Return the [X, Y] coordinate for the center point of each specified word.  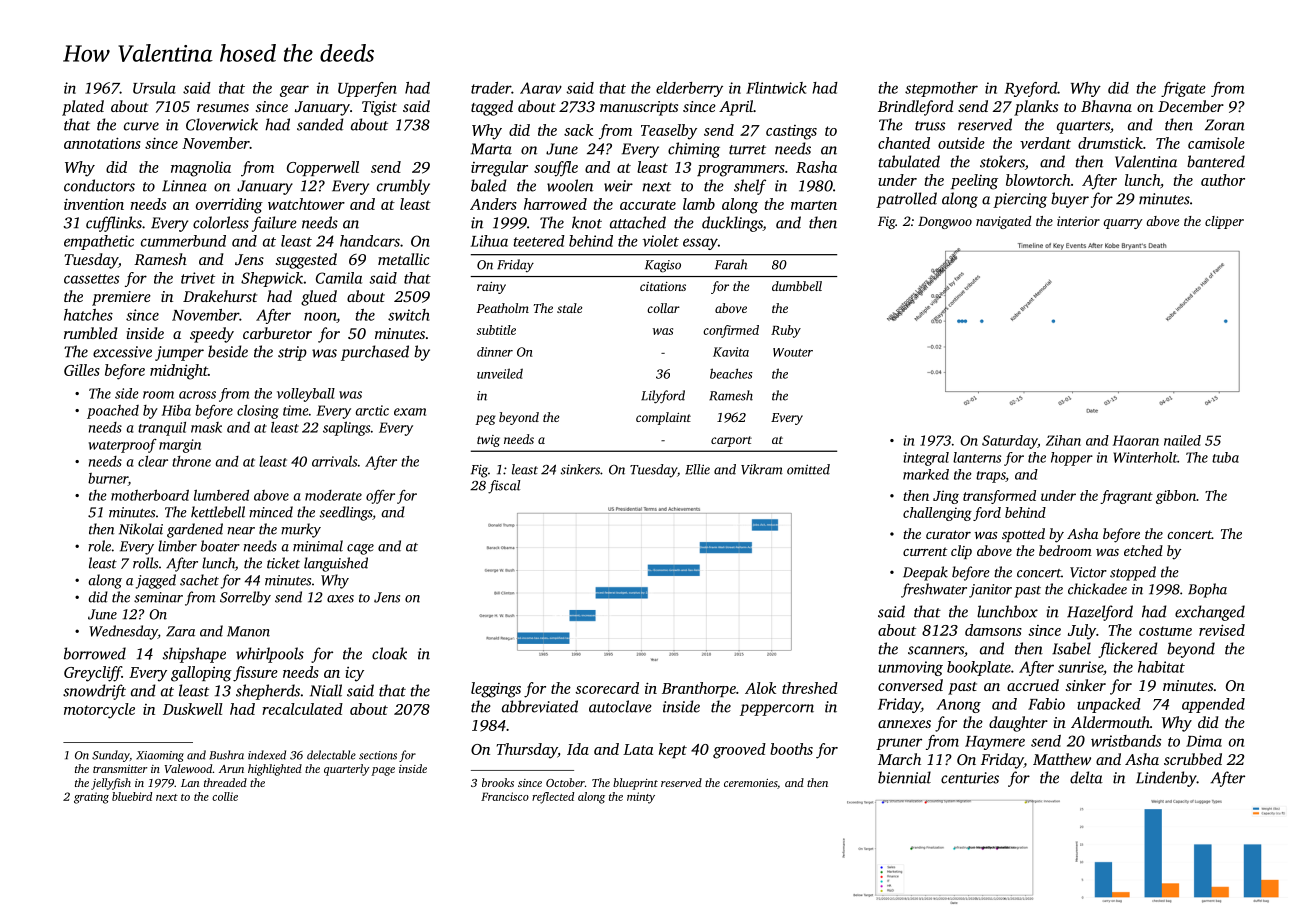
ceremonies [750, 783]
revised [1222, 630]
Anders [493, 204]
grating [91, 798]
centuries [970, 778]
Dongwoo [945, 222]
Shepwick [272, 279]
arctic [372, 410]
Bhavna [1106, 106]
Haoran [1136, 440]
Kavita [731, 352]
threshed [810, 688]
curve [141, 126]
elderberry [689, 89]
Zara [180, 631]
